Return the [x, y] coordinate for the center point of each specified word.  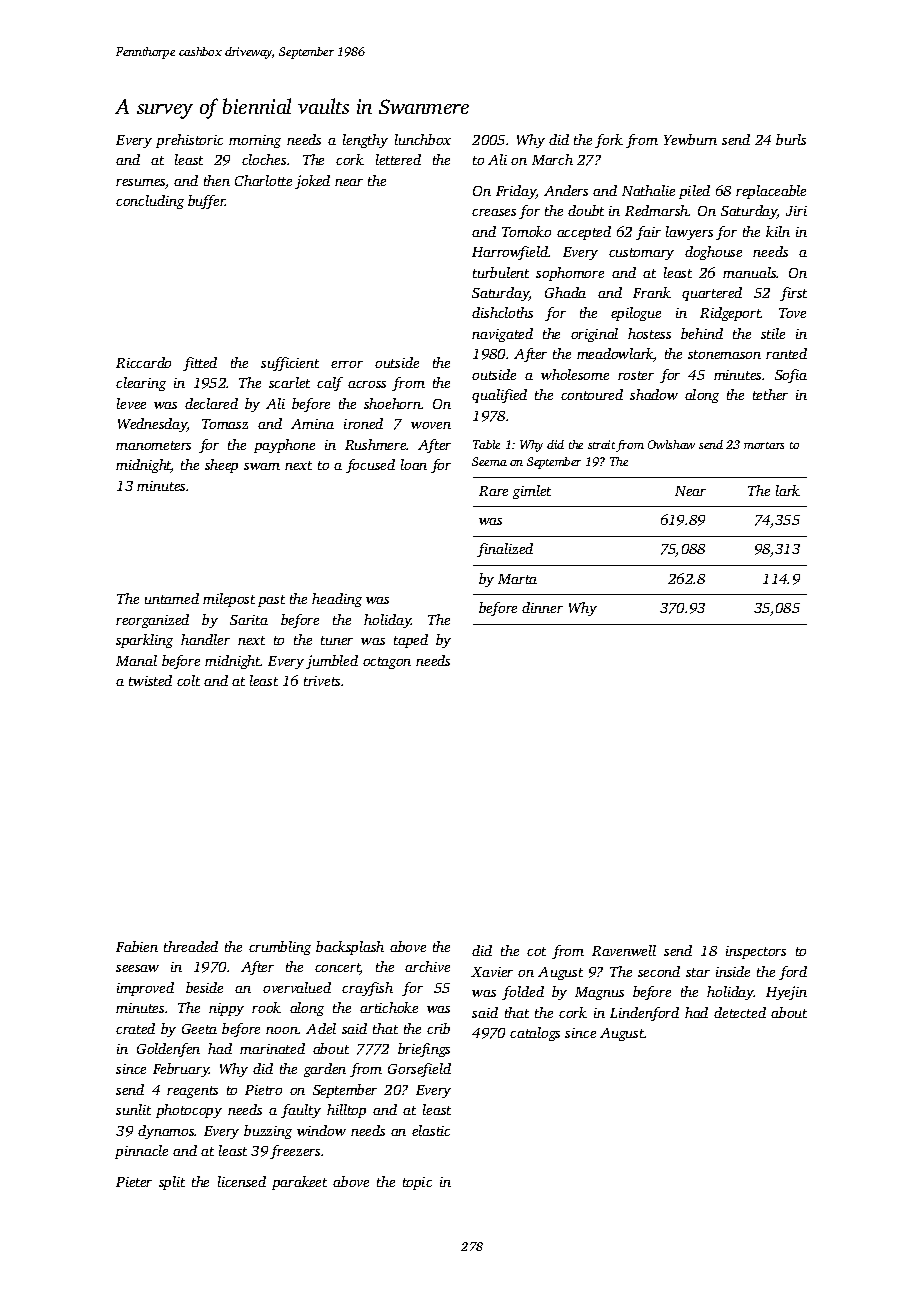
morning [255, 141]
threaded [191, 946]
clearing [141, 384]
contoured [592, 394]
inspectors [756, 952]
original [594, 335]
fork [609, 141]
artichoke [389, 1007]
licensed [242, 1181]
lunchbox [423, 139]
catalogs [535, 1034]
